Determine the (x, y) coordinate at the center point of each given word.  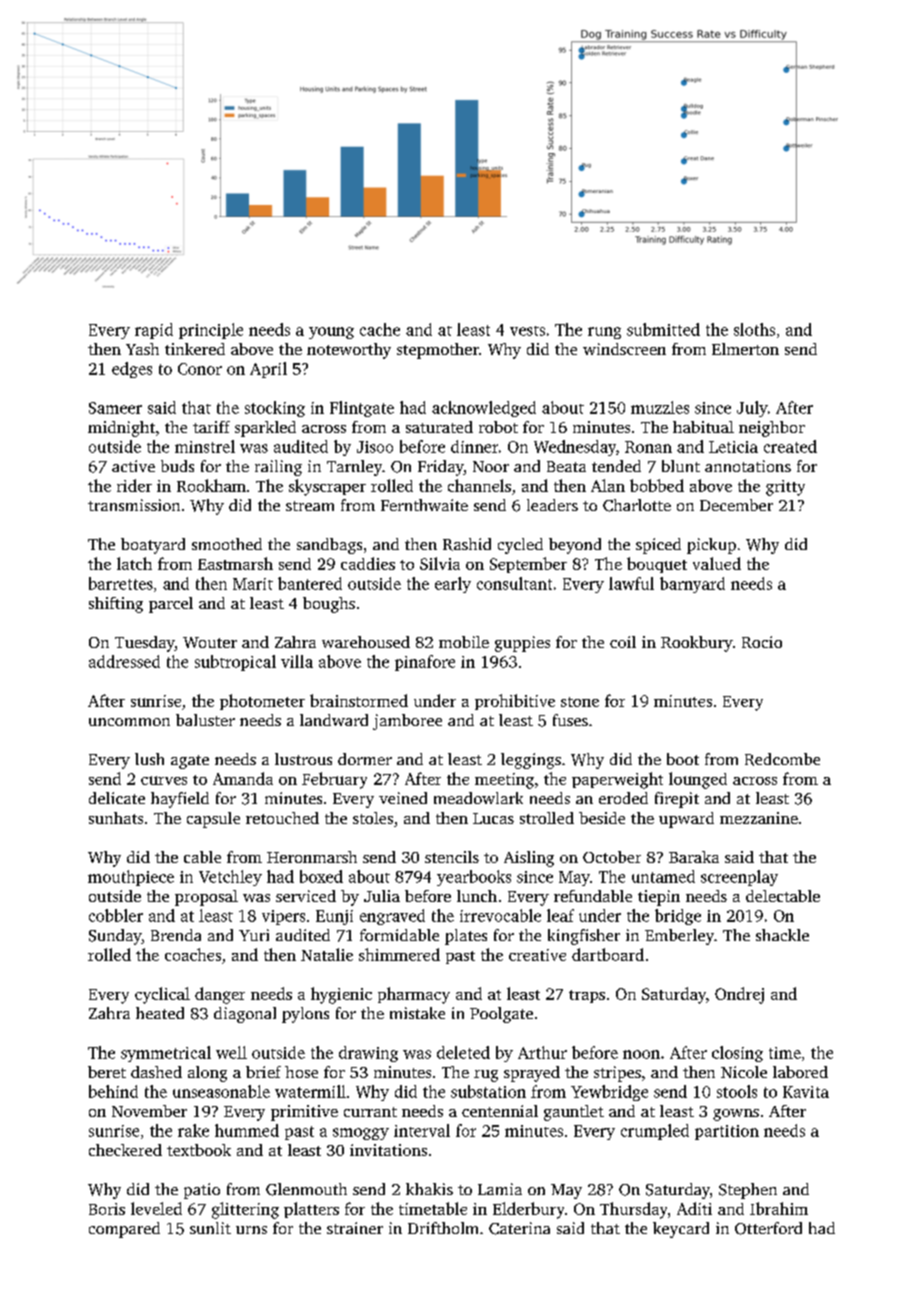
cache (380, 329)
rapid (154, 331)
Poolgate (501, 1015)
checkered (125, 1150)
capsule (213, 820)
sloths (754, 329)
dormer (365, 759)
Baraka (694, 857)
